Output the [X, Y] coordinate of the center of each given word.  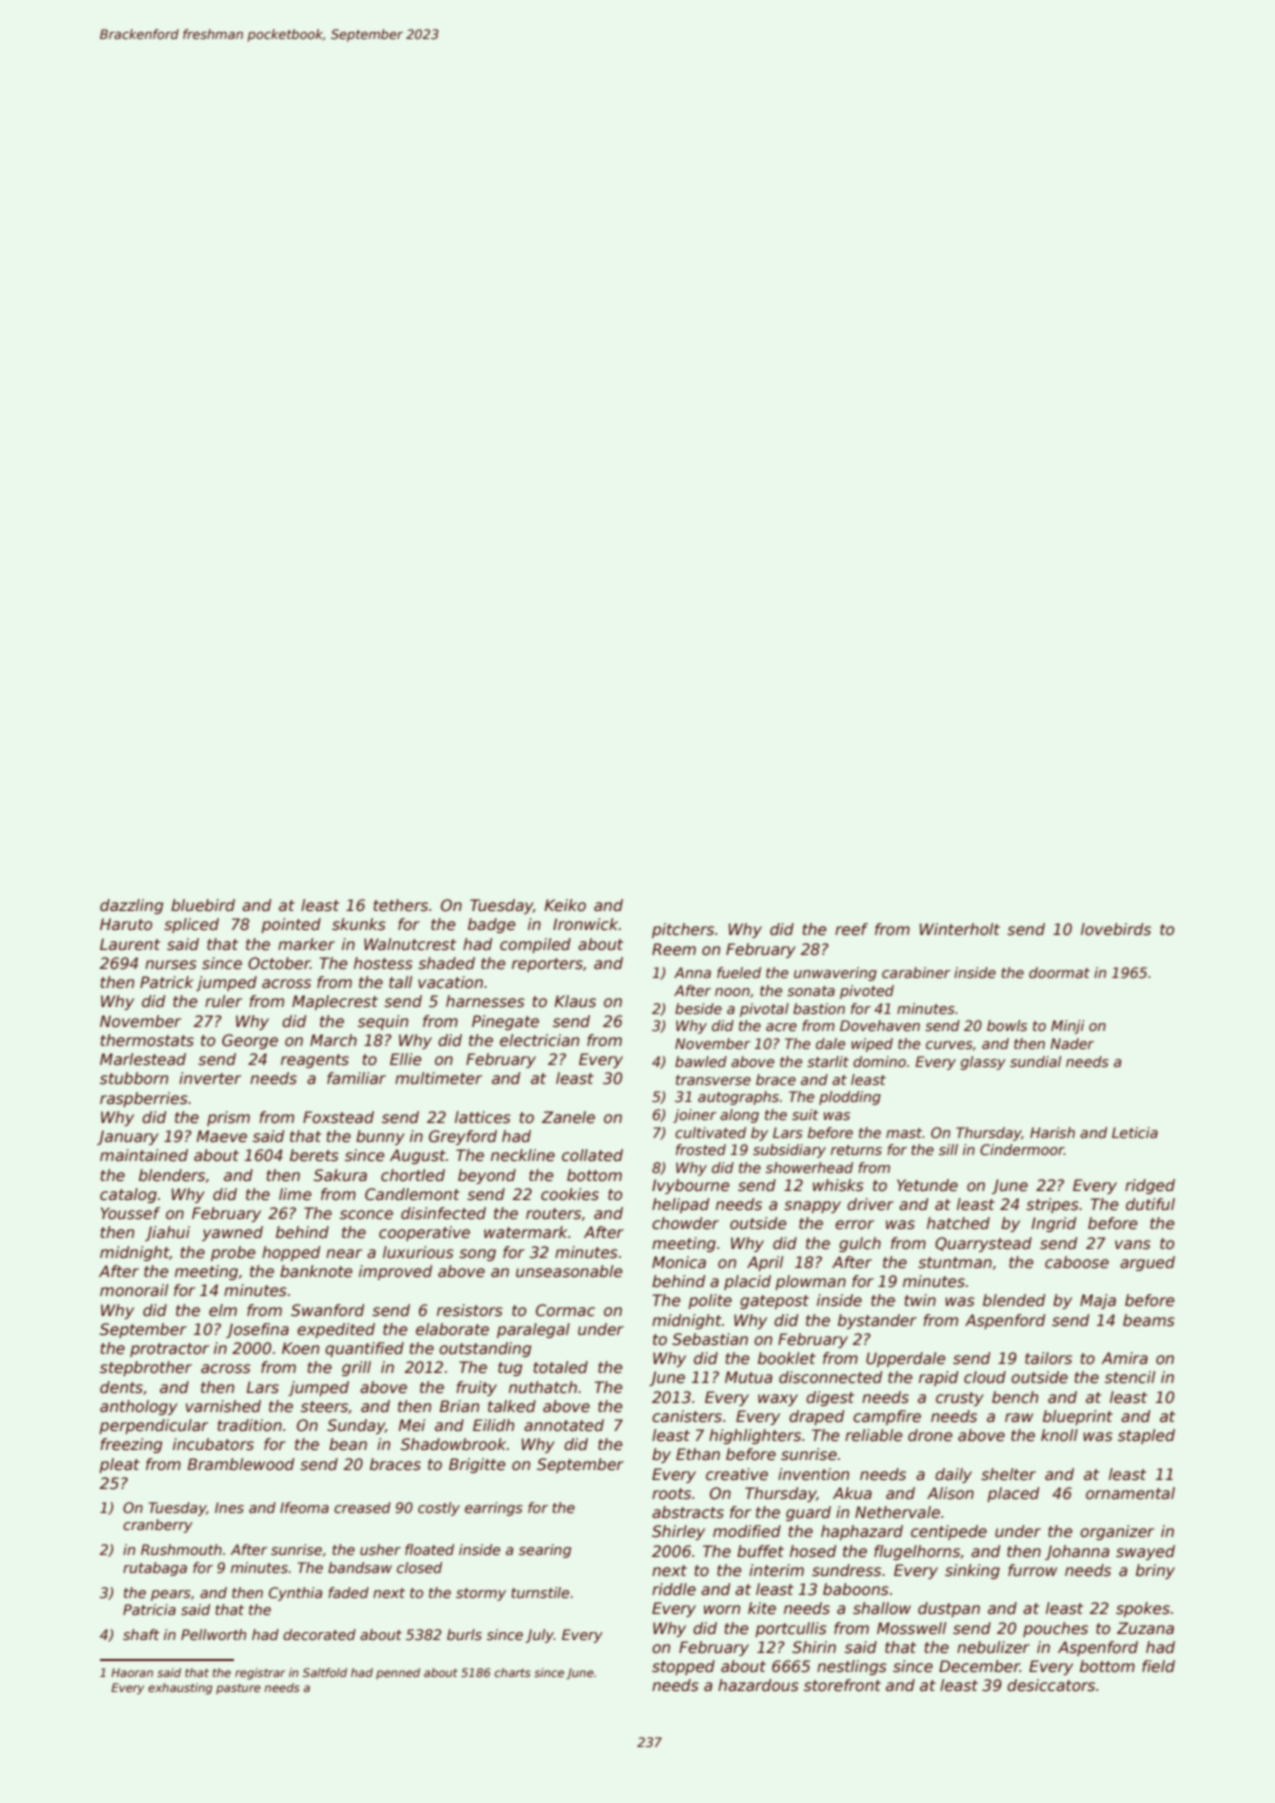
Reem [674, 949]
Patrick [167, 982]
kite [762, 1608]
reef [851, 929]
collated [592, 1155]
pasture [238, 1689]
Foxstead [338, 1117]
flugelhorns [917, 1552]
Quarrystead [983, 1244]
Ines [229, 1507]
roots [671, 1494]
